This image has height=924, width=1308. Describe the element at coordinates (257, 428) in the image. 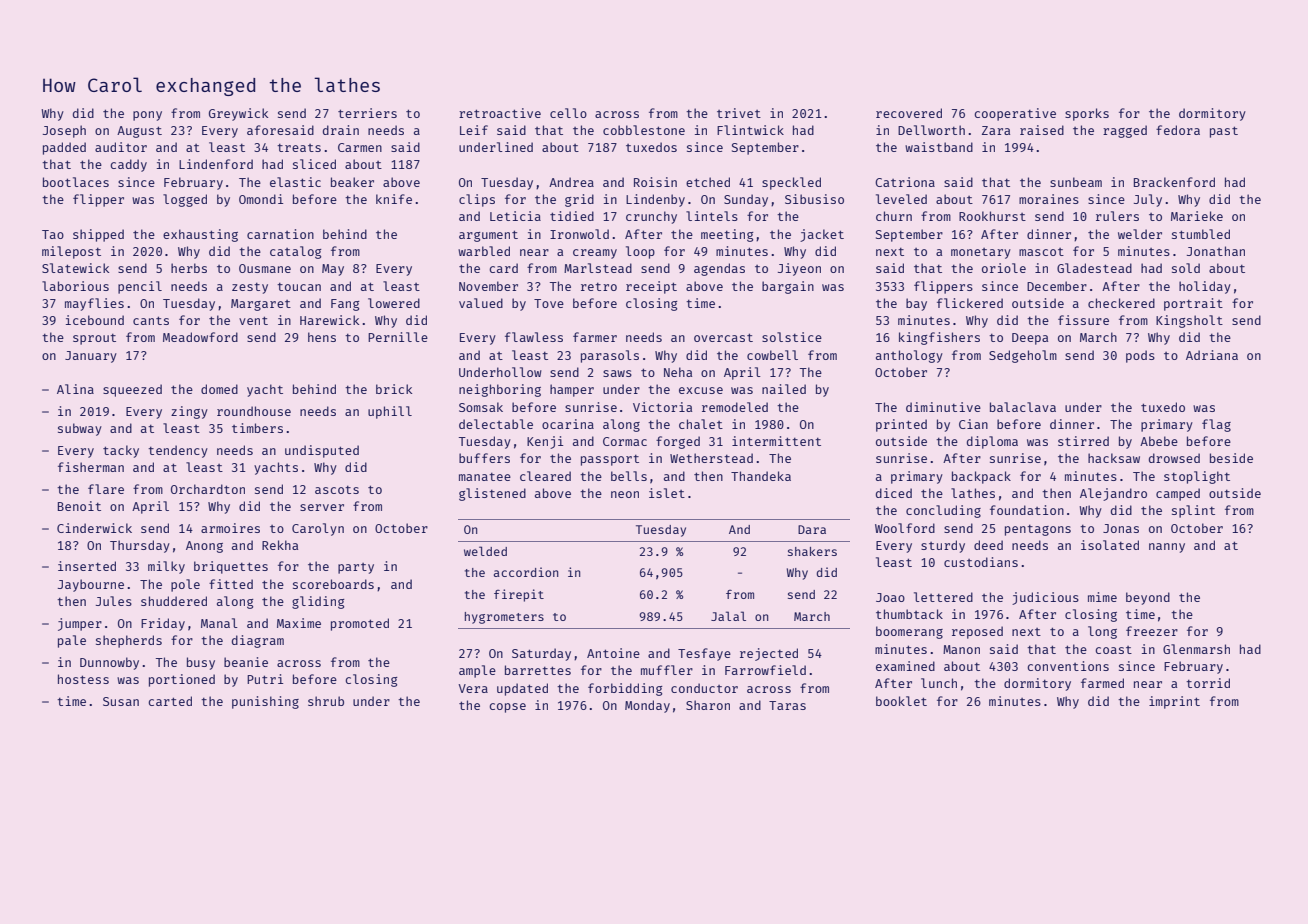

I see `timbers` at that location.
